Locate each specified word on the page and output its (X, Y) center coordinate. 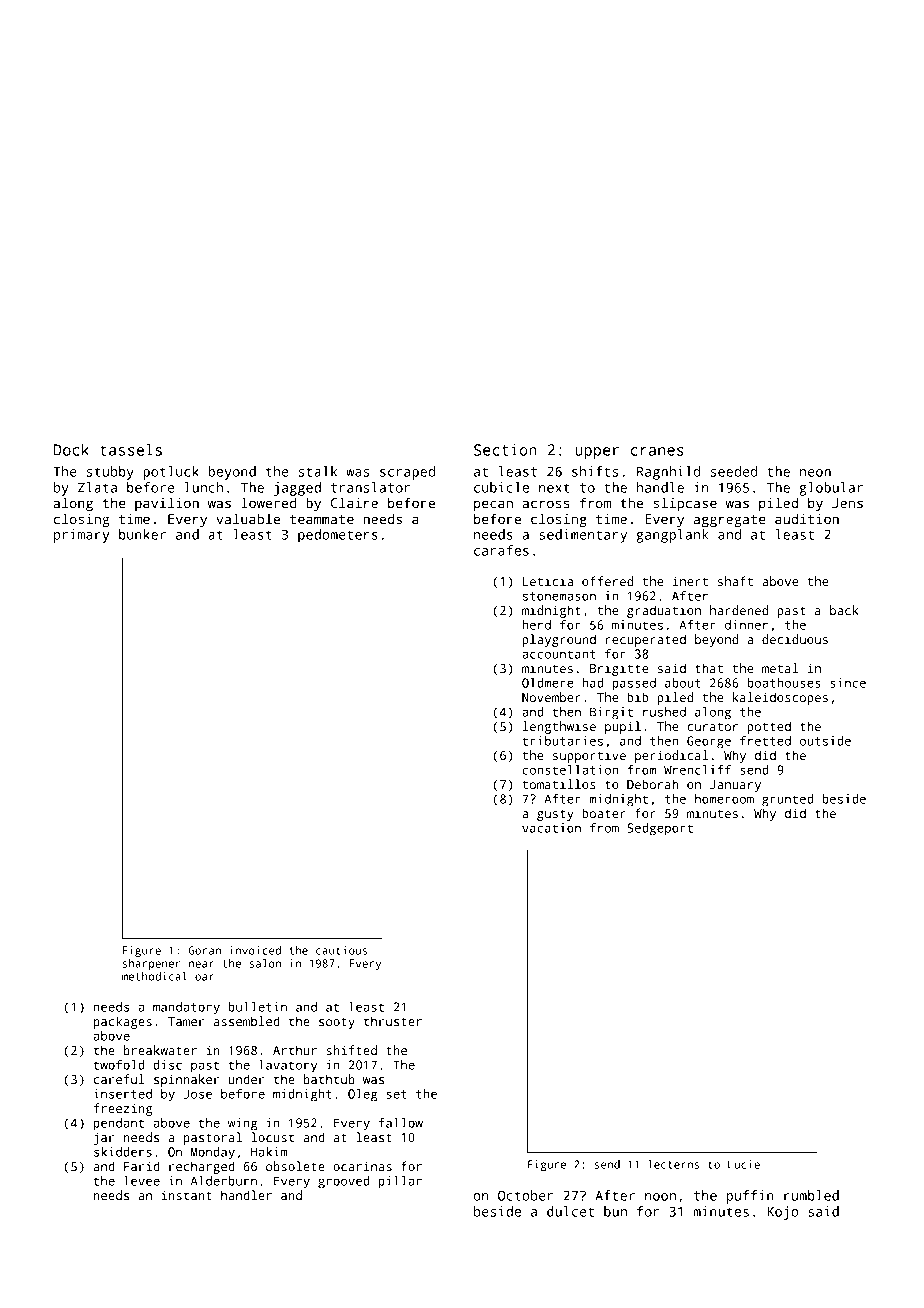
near (201, 964)
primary (81, 536)
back (844, 610)
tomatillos (559, 784)
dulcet (570, 1211)
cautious (342, 950)
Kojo (782, 1213)
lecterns (673, 1164)
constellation (570, 770)
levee (142, 1181)
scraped (407, 473)
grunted (787, 800)
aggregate (730, 521)
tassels (131, 449)
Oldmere (548, 683)
